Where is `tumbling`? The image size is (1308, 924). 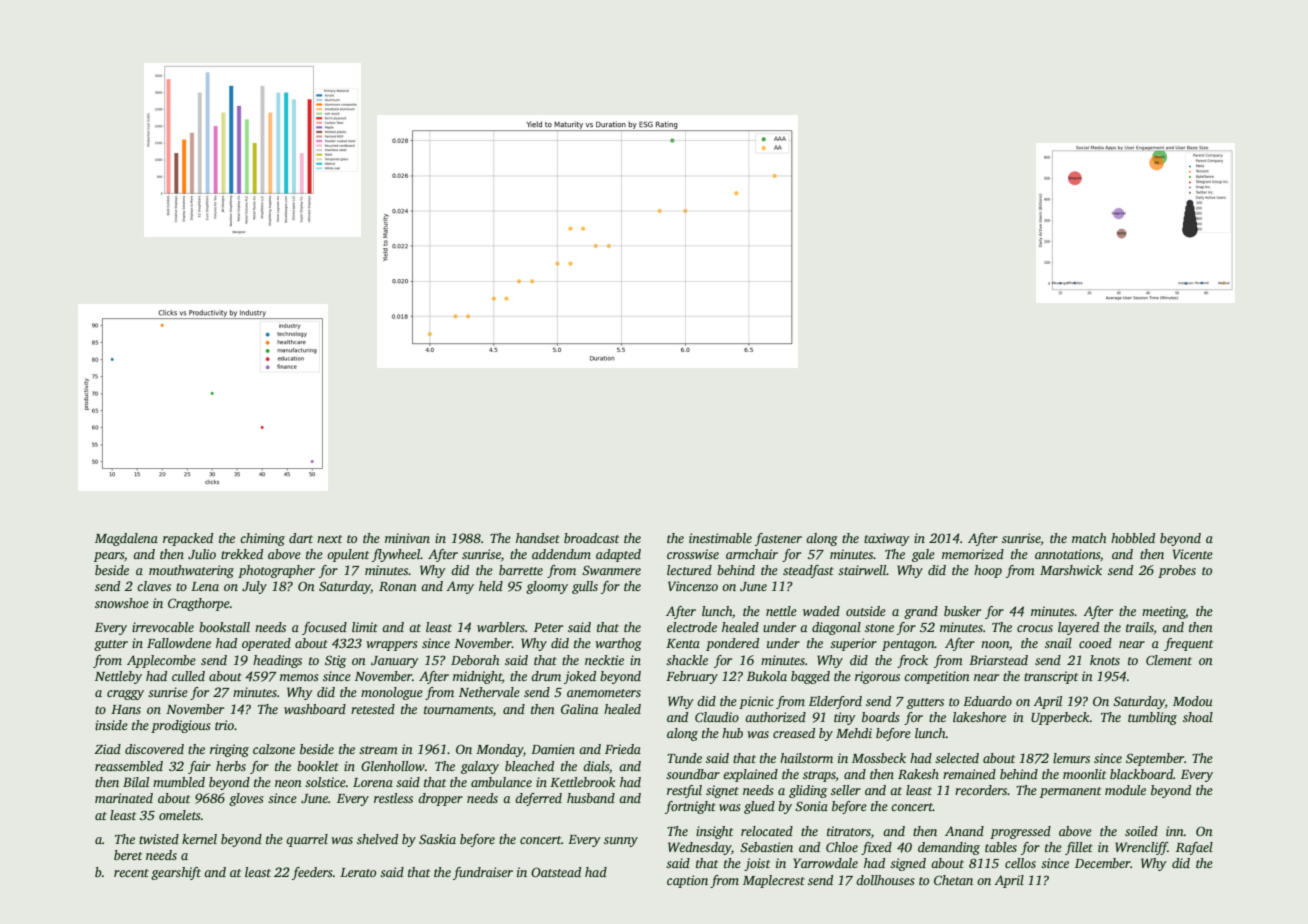 tumbling is located at coordinates (1152, 718).
